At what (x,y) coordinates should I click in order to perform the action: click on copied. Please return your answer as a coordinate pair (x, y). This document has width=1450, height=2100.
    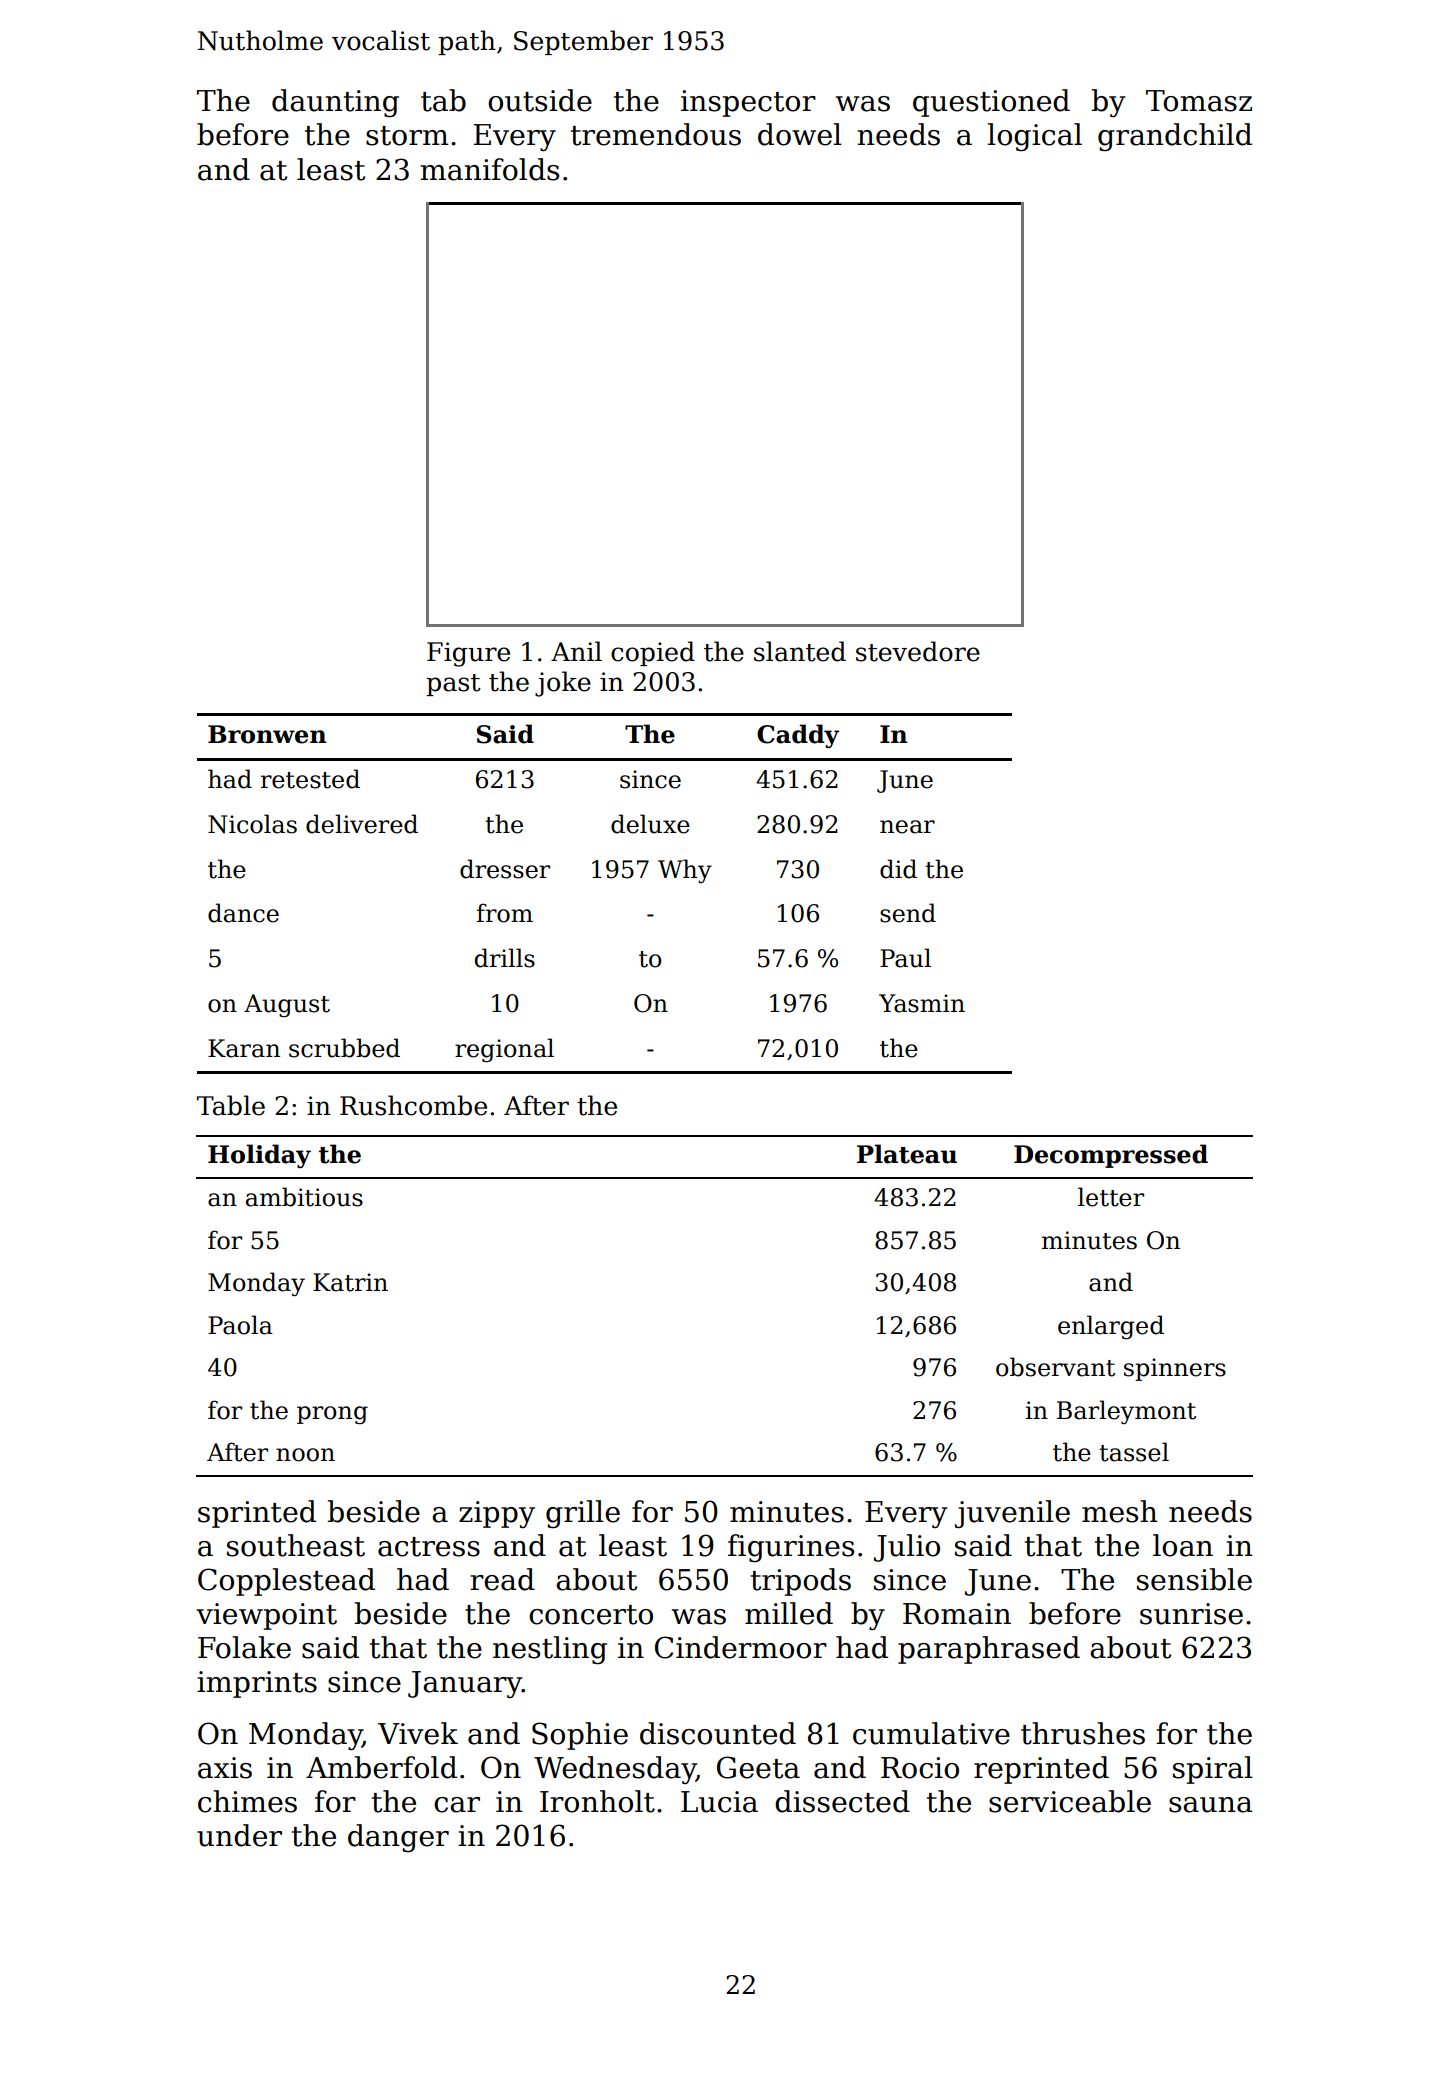
    Looking at the image, I should click on (653, 653).
